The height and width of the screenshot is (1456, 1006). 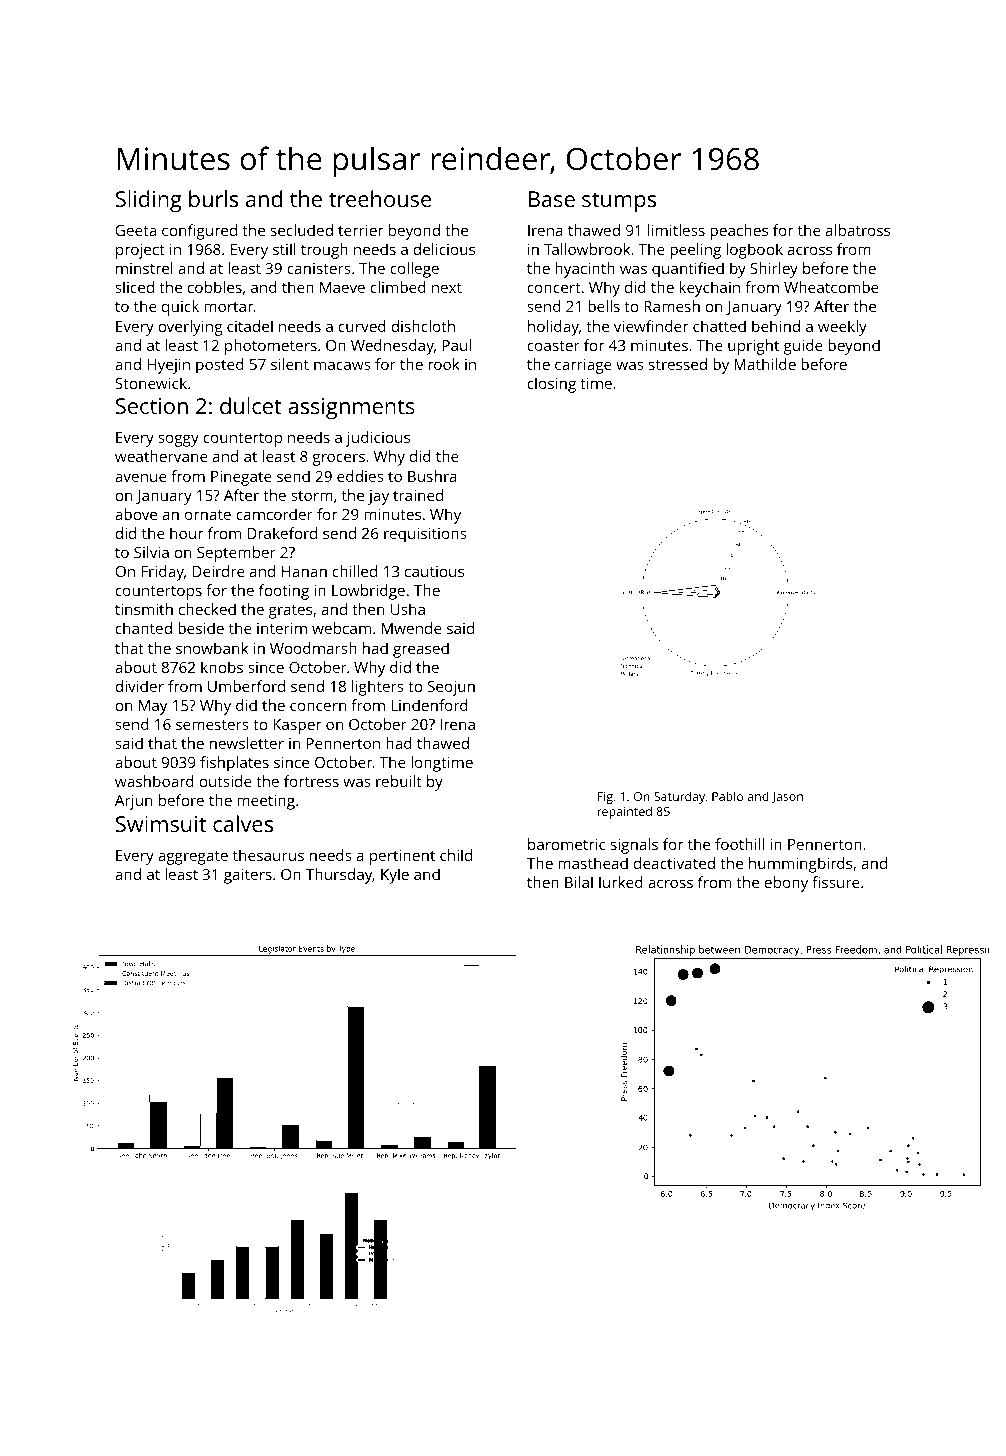 I want to click on next, so click(x=447, y=288).
